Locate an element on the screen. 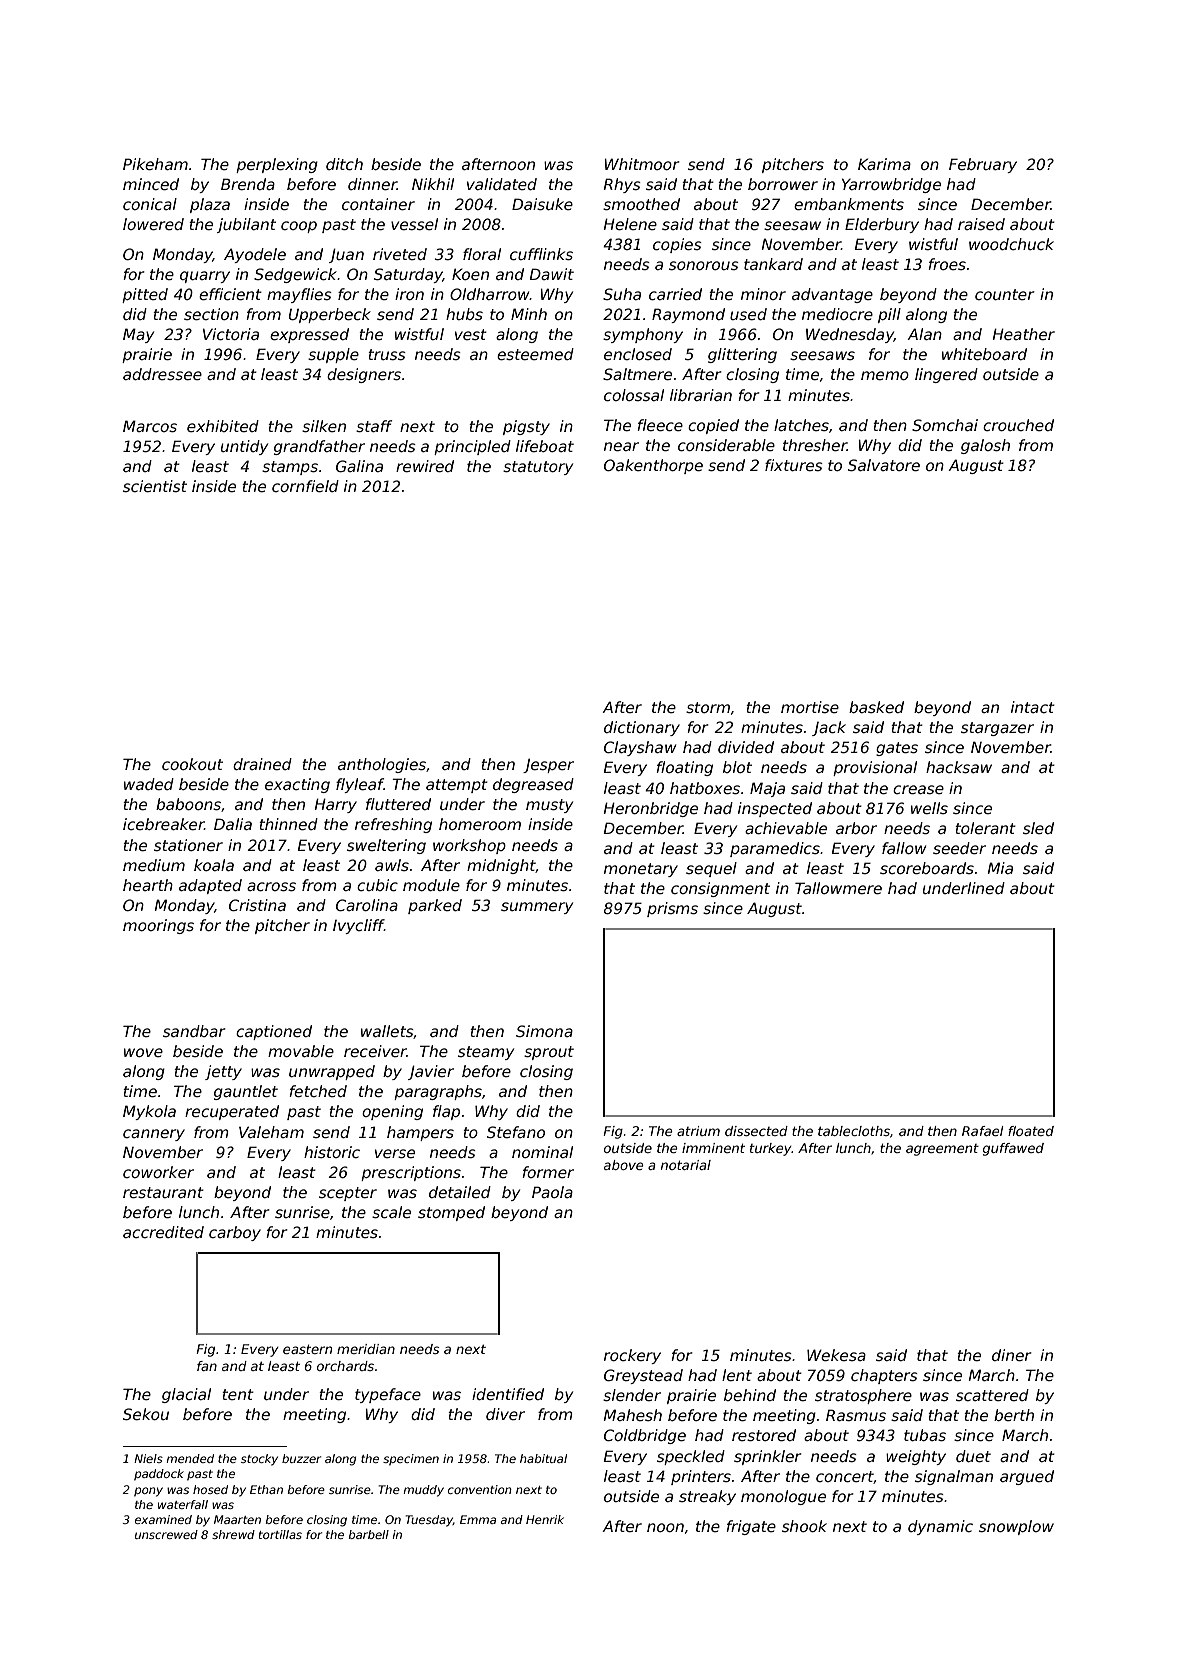 The height and width of the screenshot is (1665, 1177). February is located at coordinates (983, 165).
